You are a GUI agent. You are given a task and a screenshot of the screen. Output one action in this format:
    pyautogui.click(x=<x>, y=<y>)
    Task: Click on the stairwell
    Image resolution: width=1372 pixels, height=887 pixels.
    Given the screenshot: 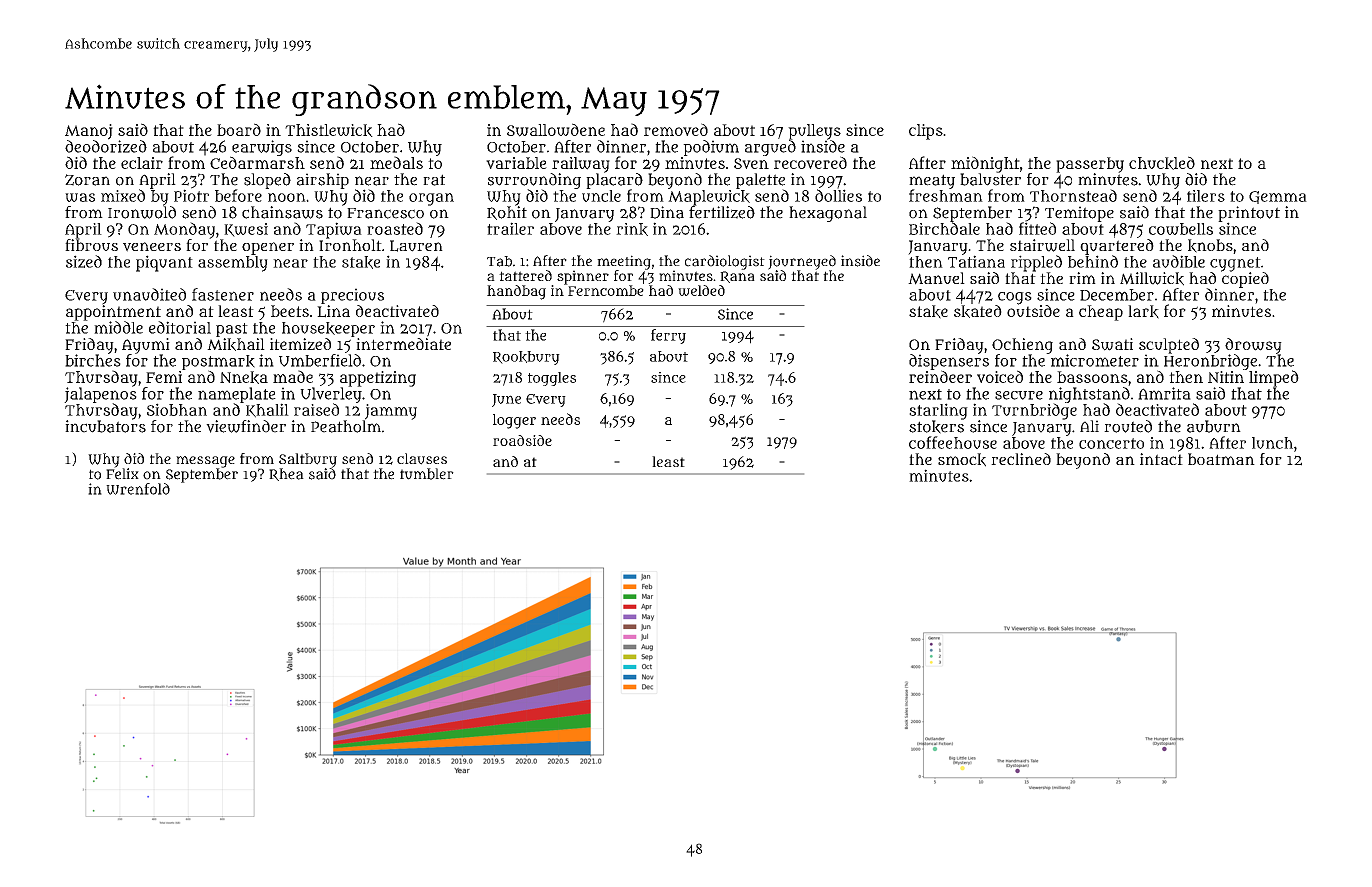 What is the action you would take?
    pyautogui.click(x=1042, y=245)
